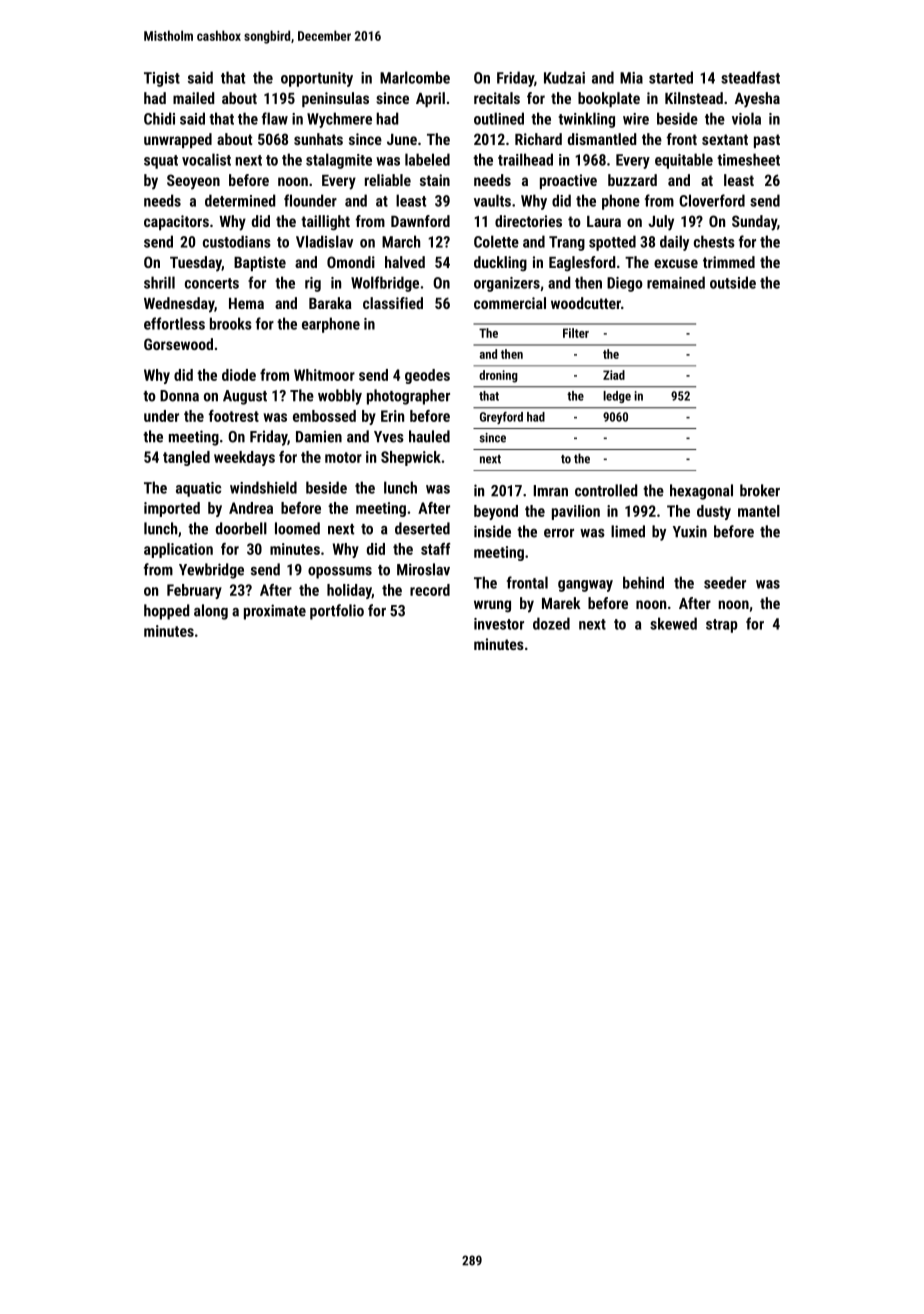 The image size is (924, 1314). Describe the element at coordinates (166, 612) in the screenshot. I see `hopped` at that location.
